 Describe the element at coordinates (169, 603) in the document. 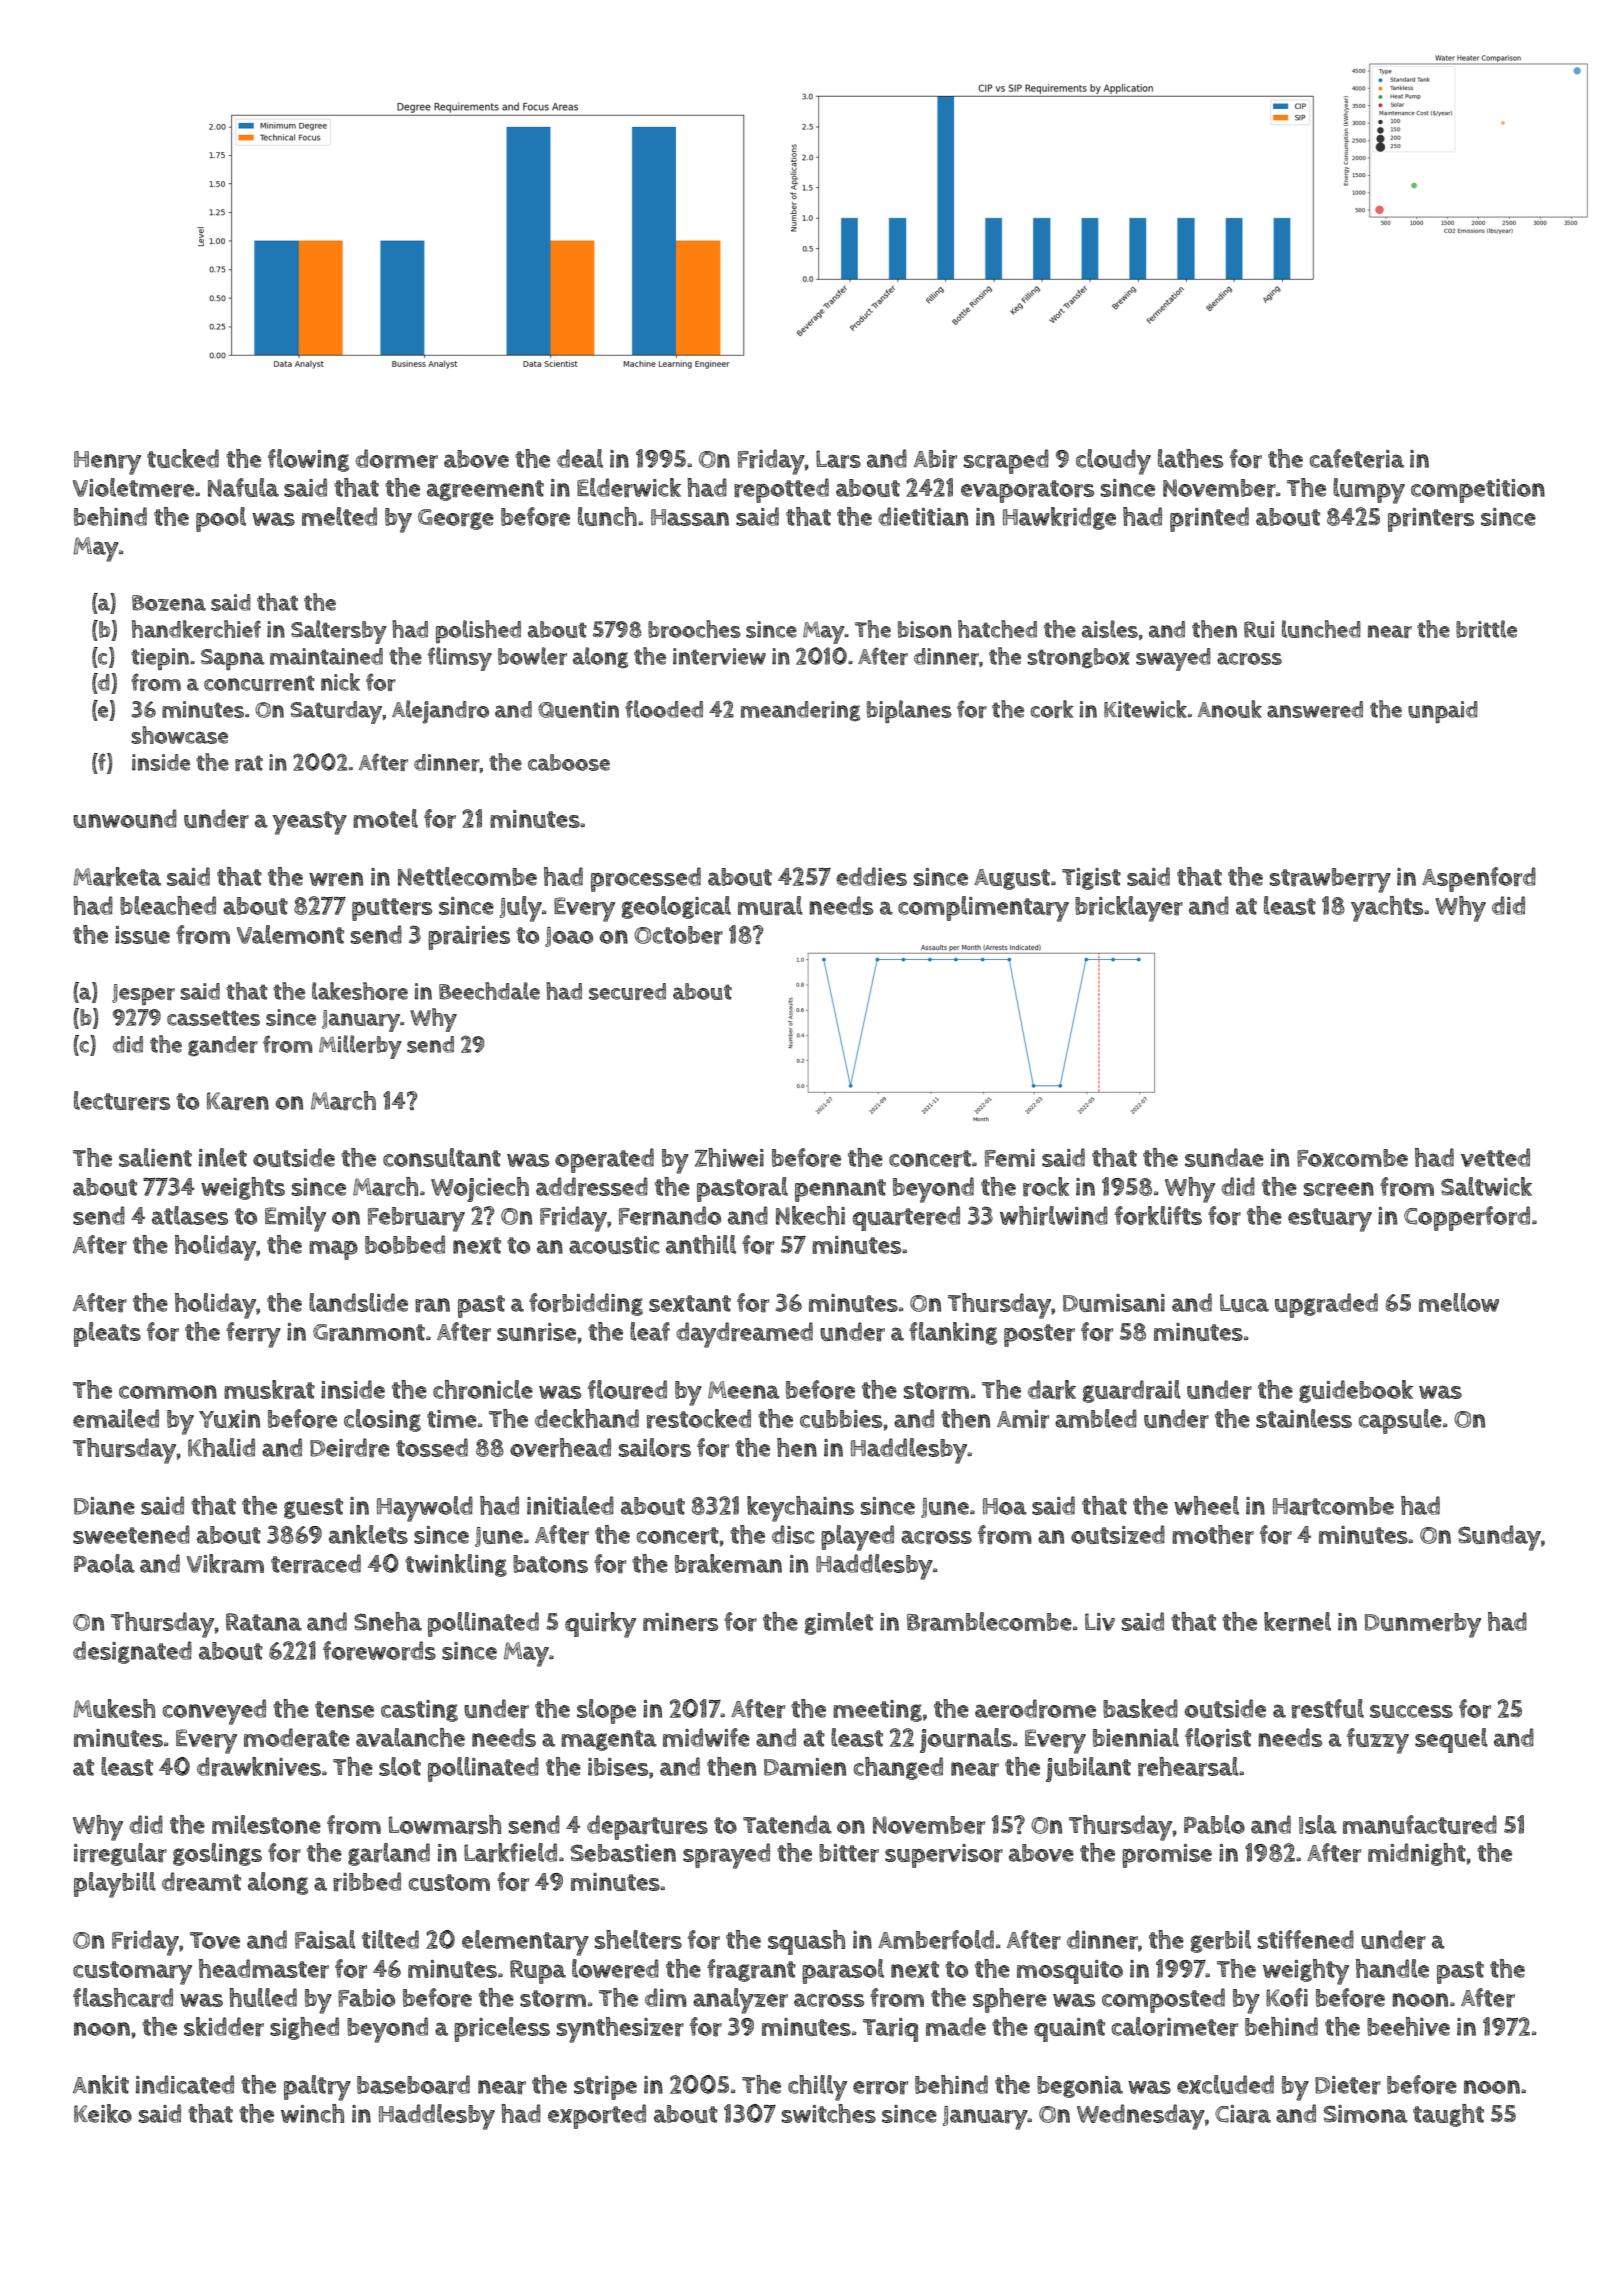

I see `Bozena` at that location.
